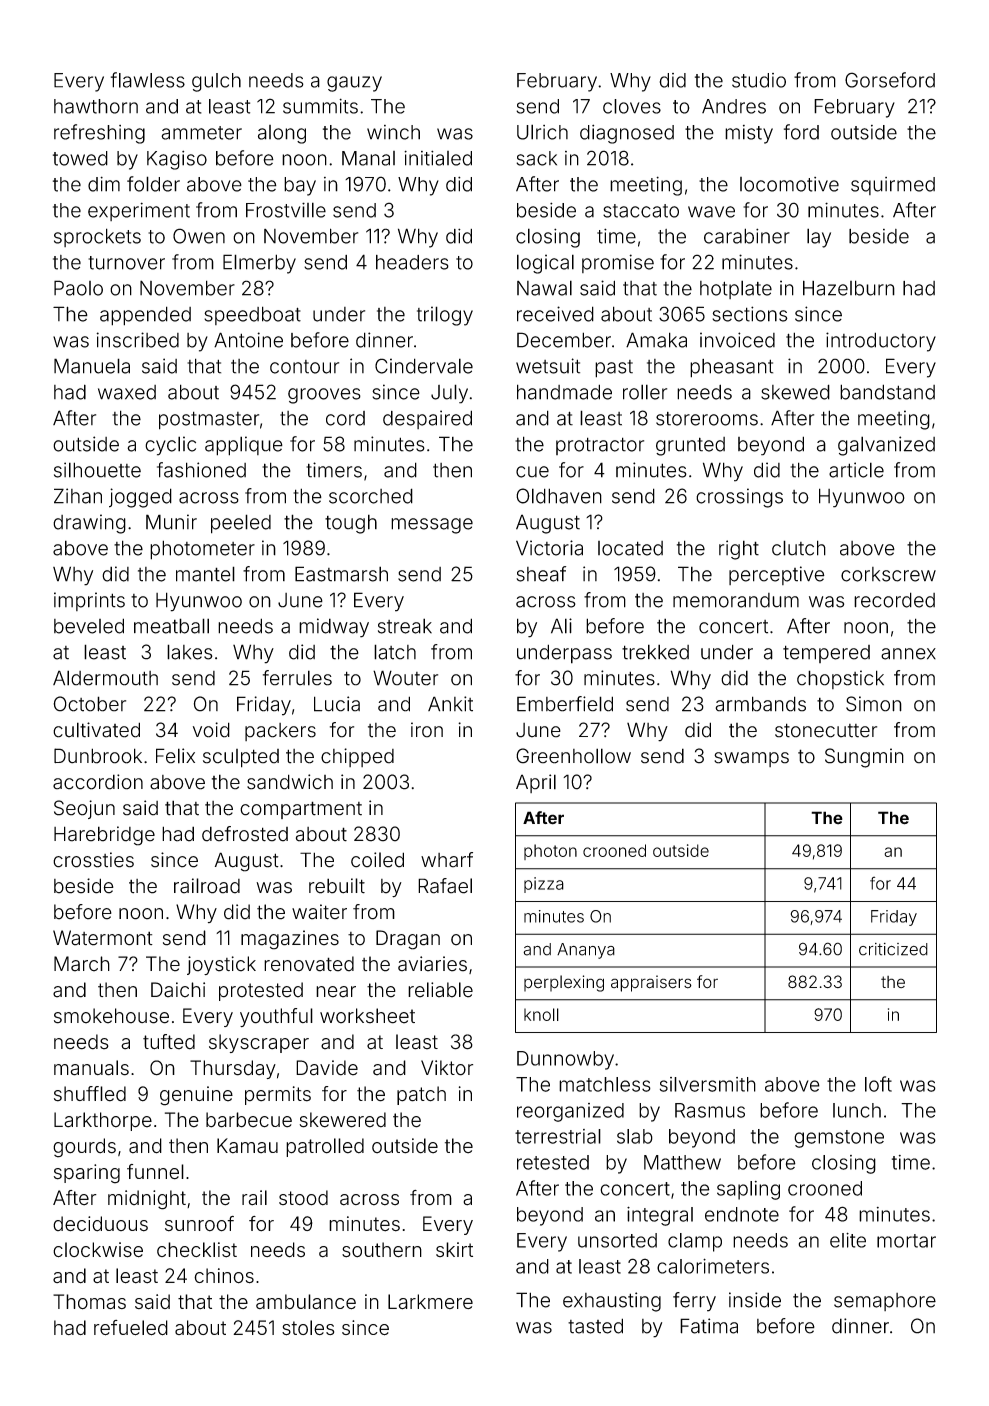 The image size is (989, 1406). Describe the element at coordinates (87, 1174) in the screenshot. I see `sparing` at that location.
